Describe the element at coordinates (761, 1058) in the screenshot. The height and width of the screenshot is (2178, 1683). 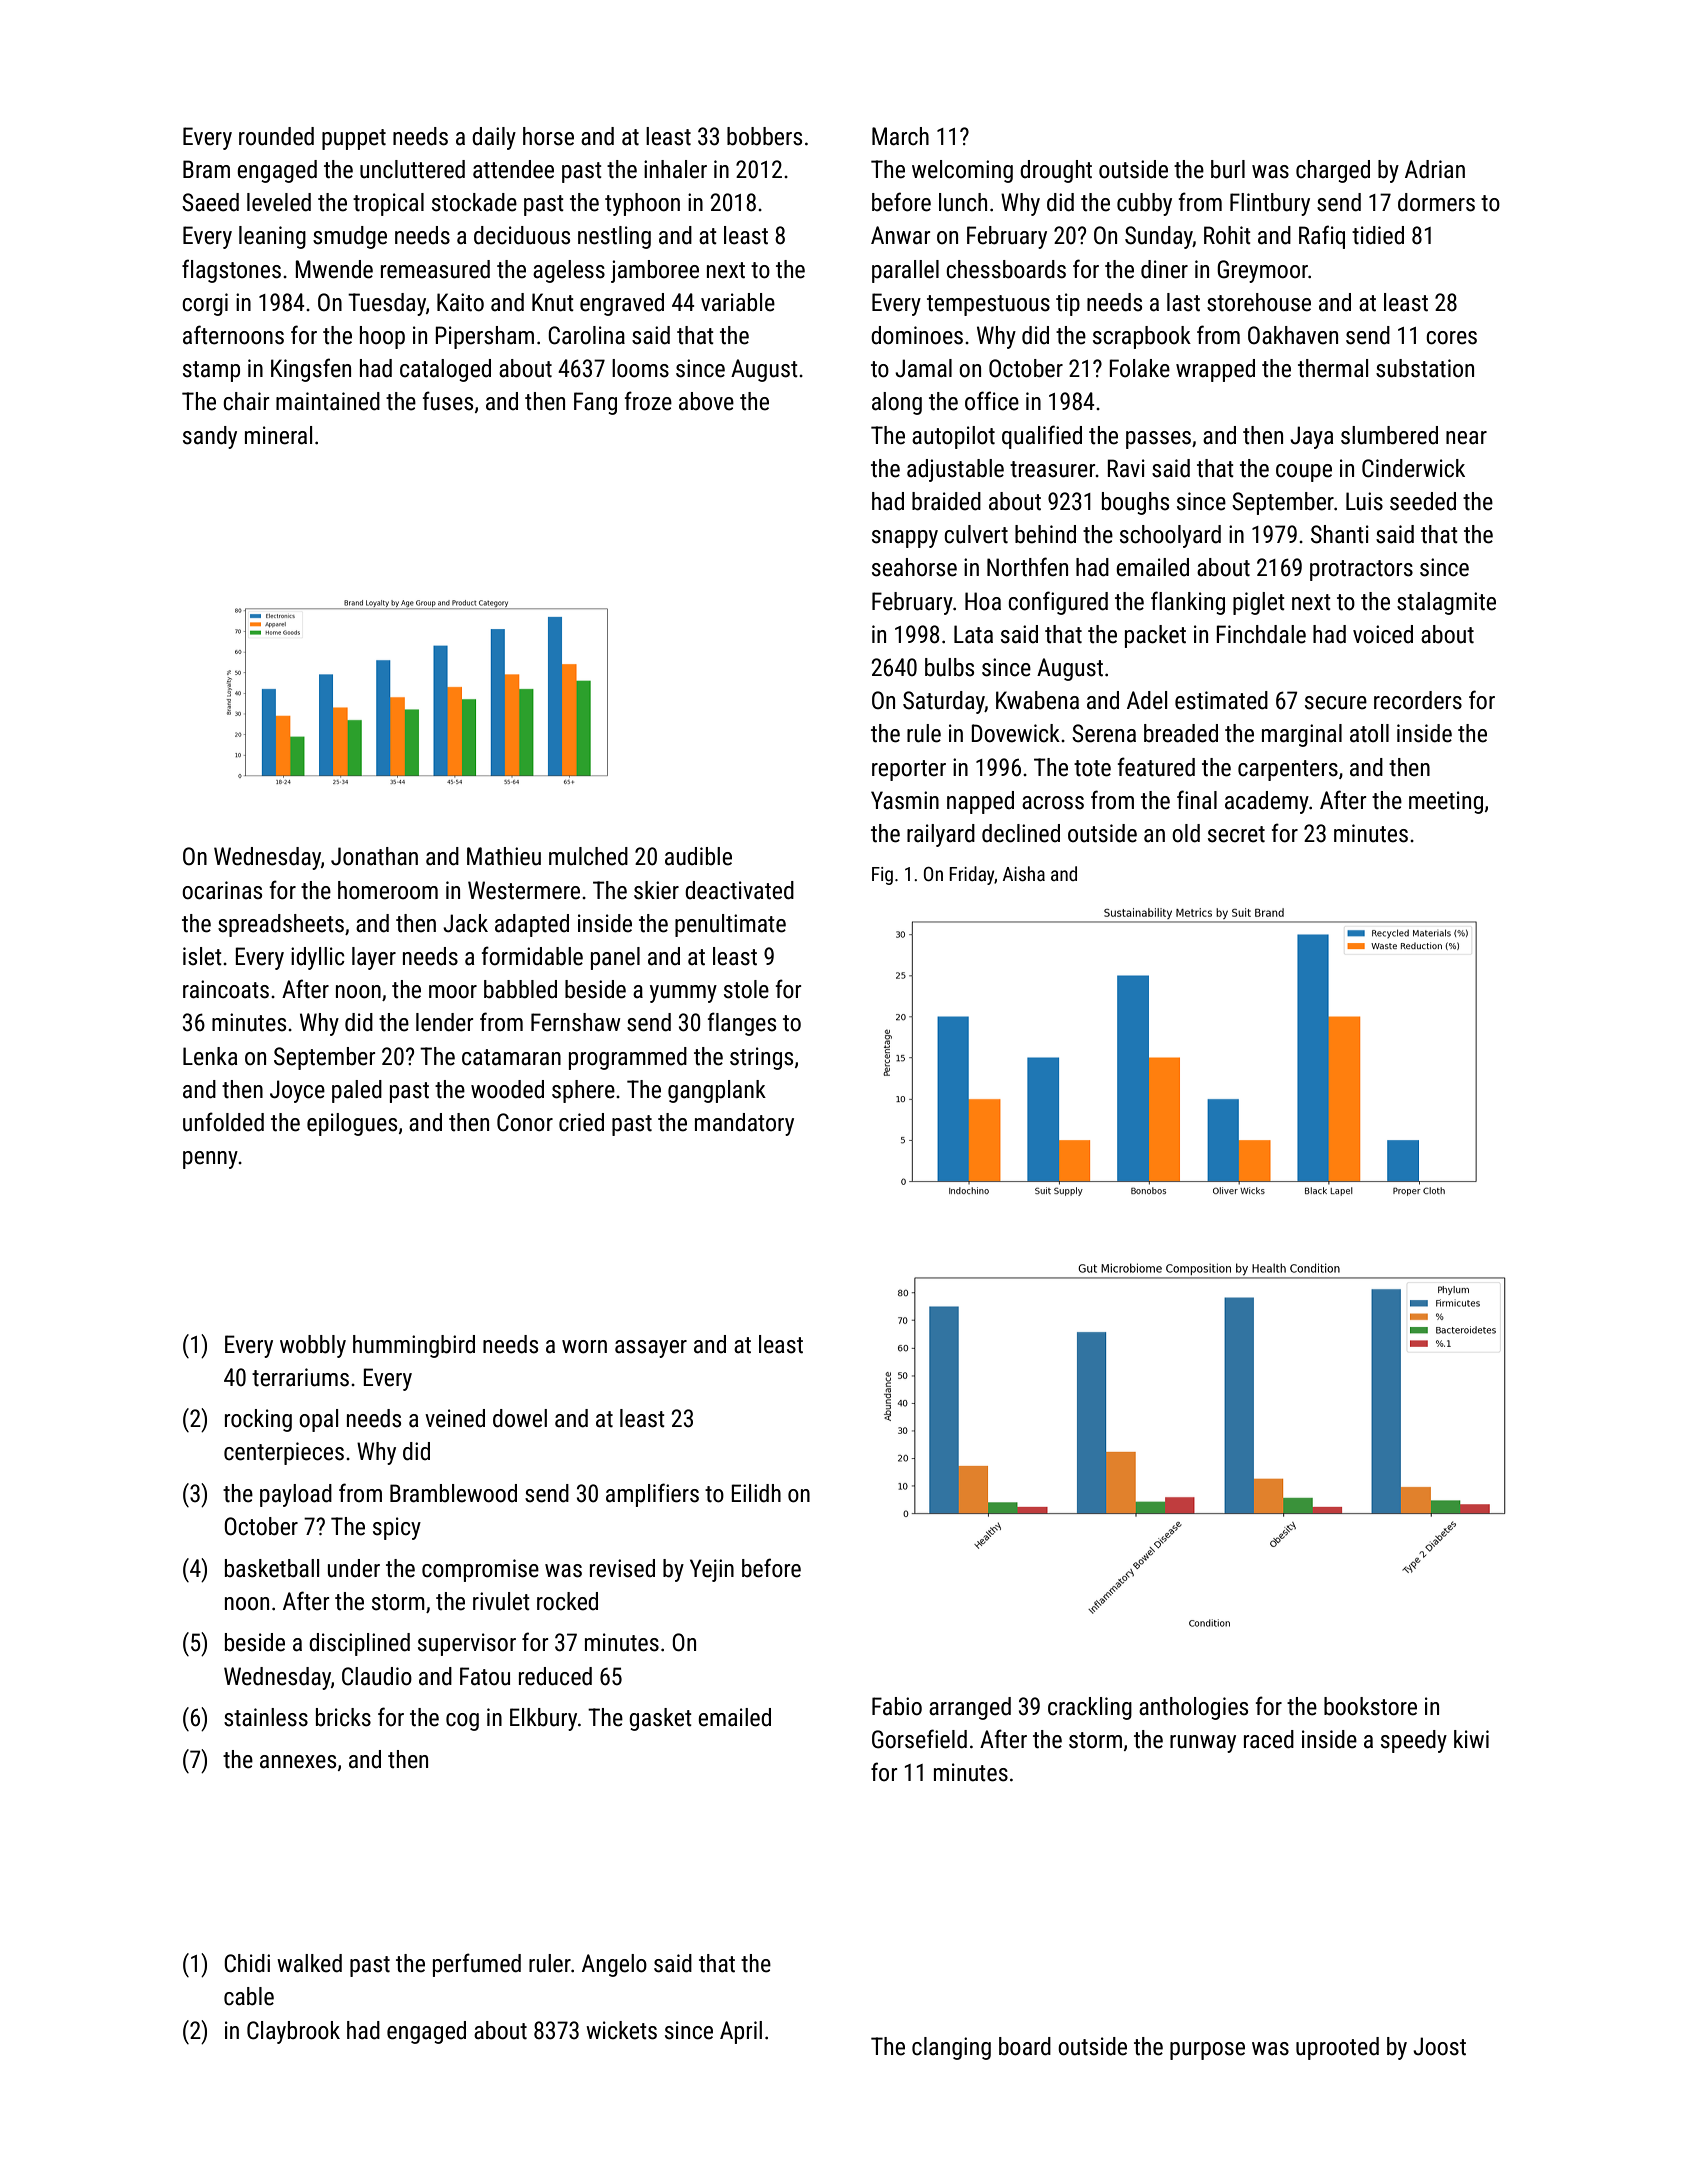
I see `strings` at that location.
